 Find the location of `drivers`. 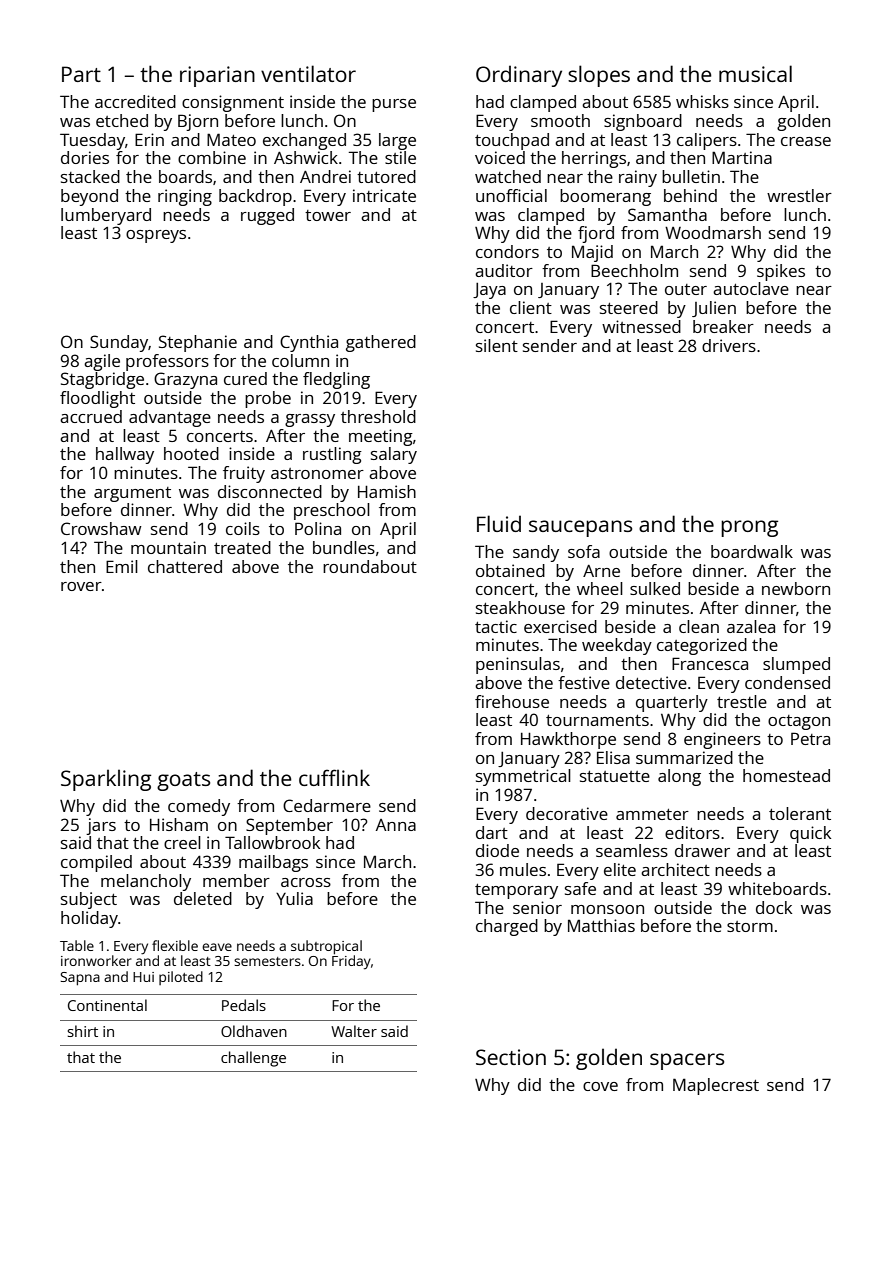

drivers is located at coordinates (729, 345).
